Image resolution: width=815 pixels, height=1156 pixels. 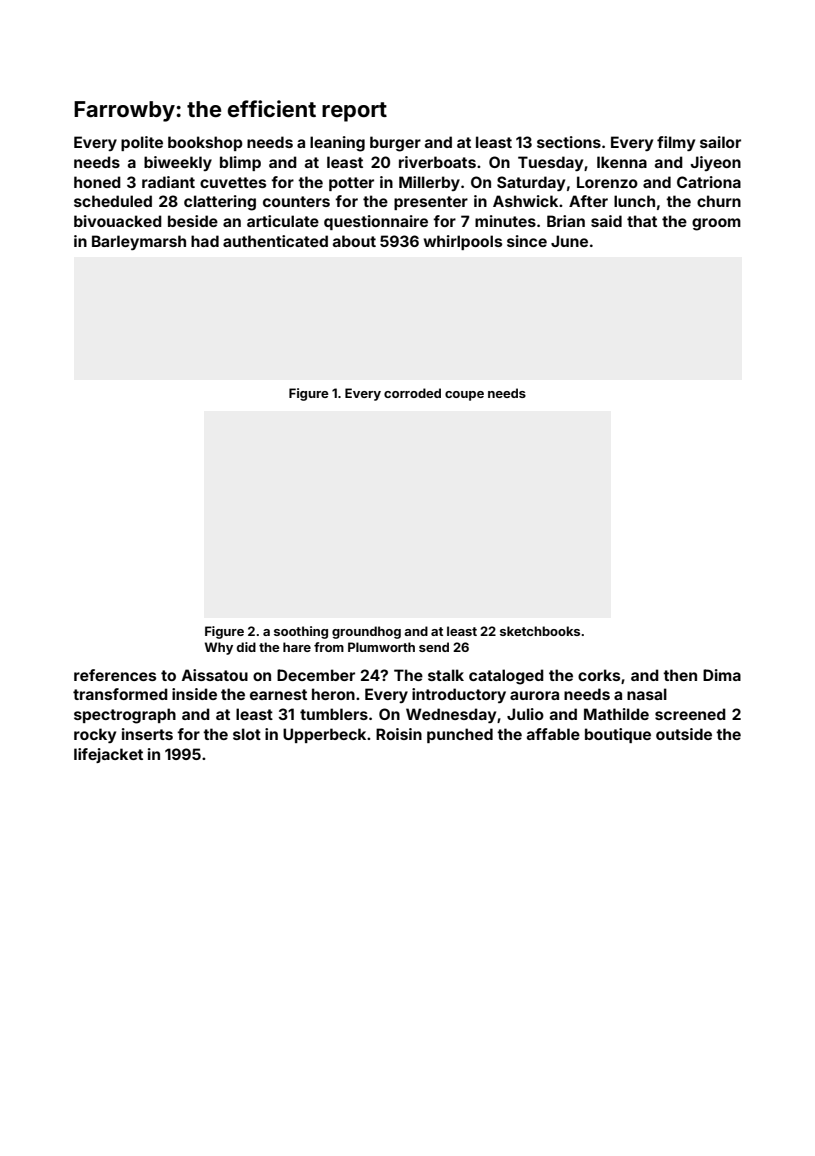 What do you see at coordinates (399, 734) in the image?
I see `Roisin` at bounding box center [399, 734].
